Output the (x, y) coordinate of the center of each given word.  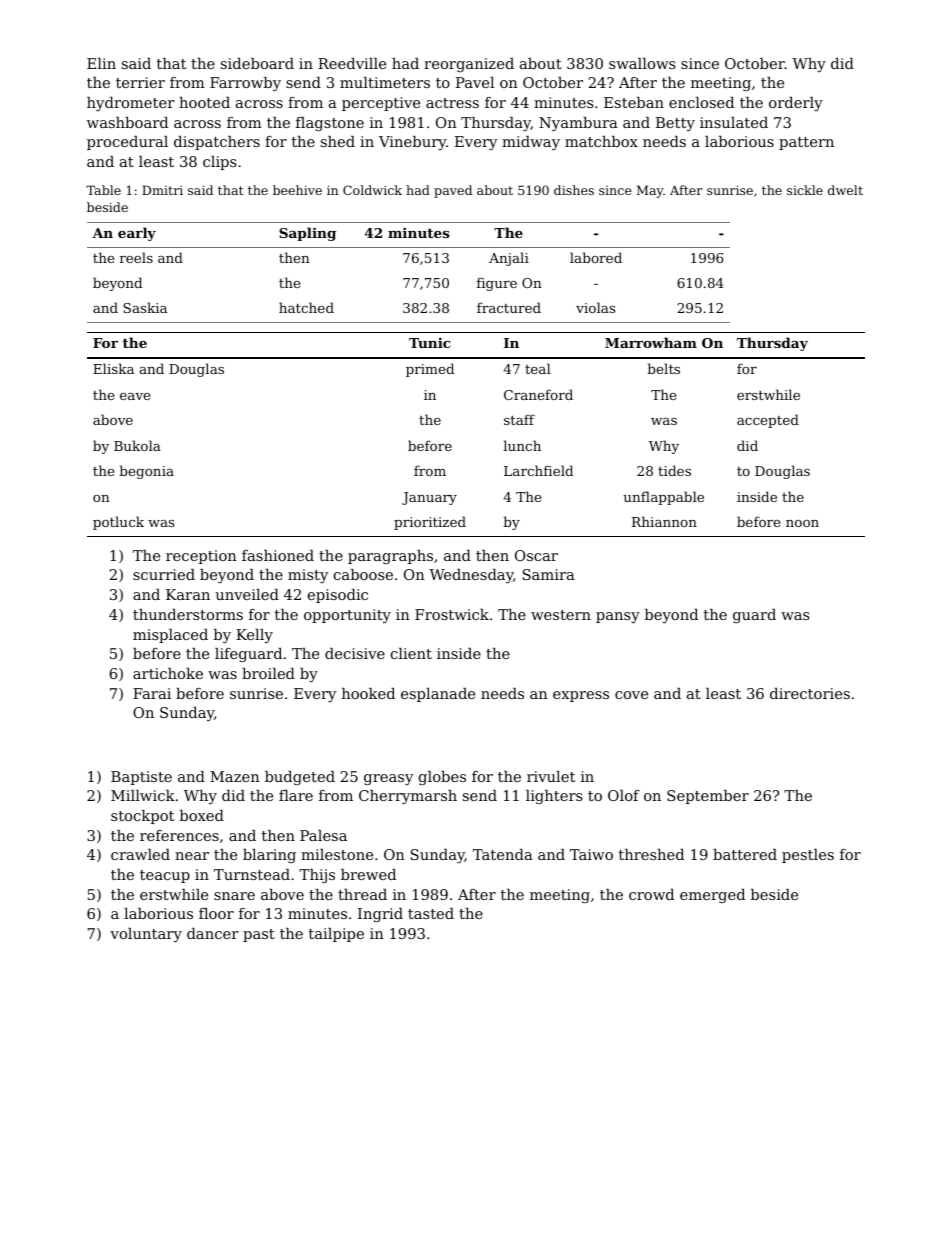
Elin (101, 63)
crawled (140, 854)
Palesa (323, 835)
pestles (808, 856)
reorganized (469, 65)
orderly (796, 104)
